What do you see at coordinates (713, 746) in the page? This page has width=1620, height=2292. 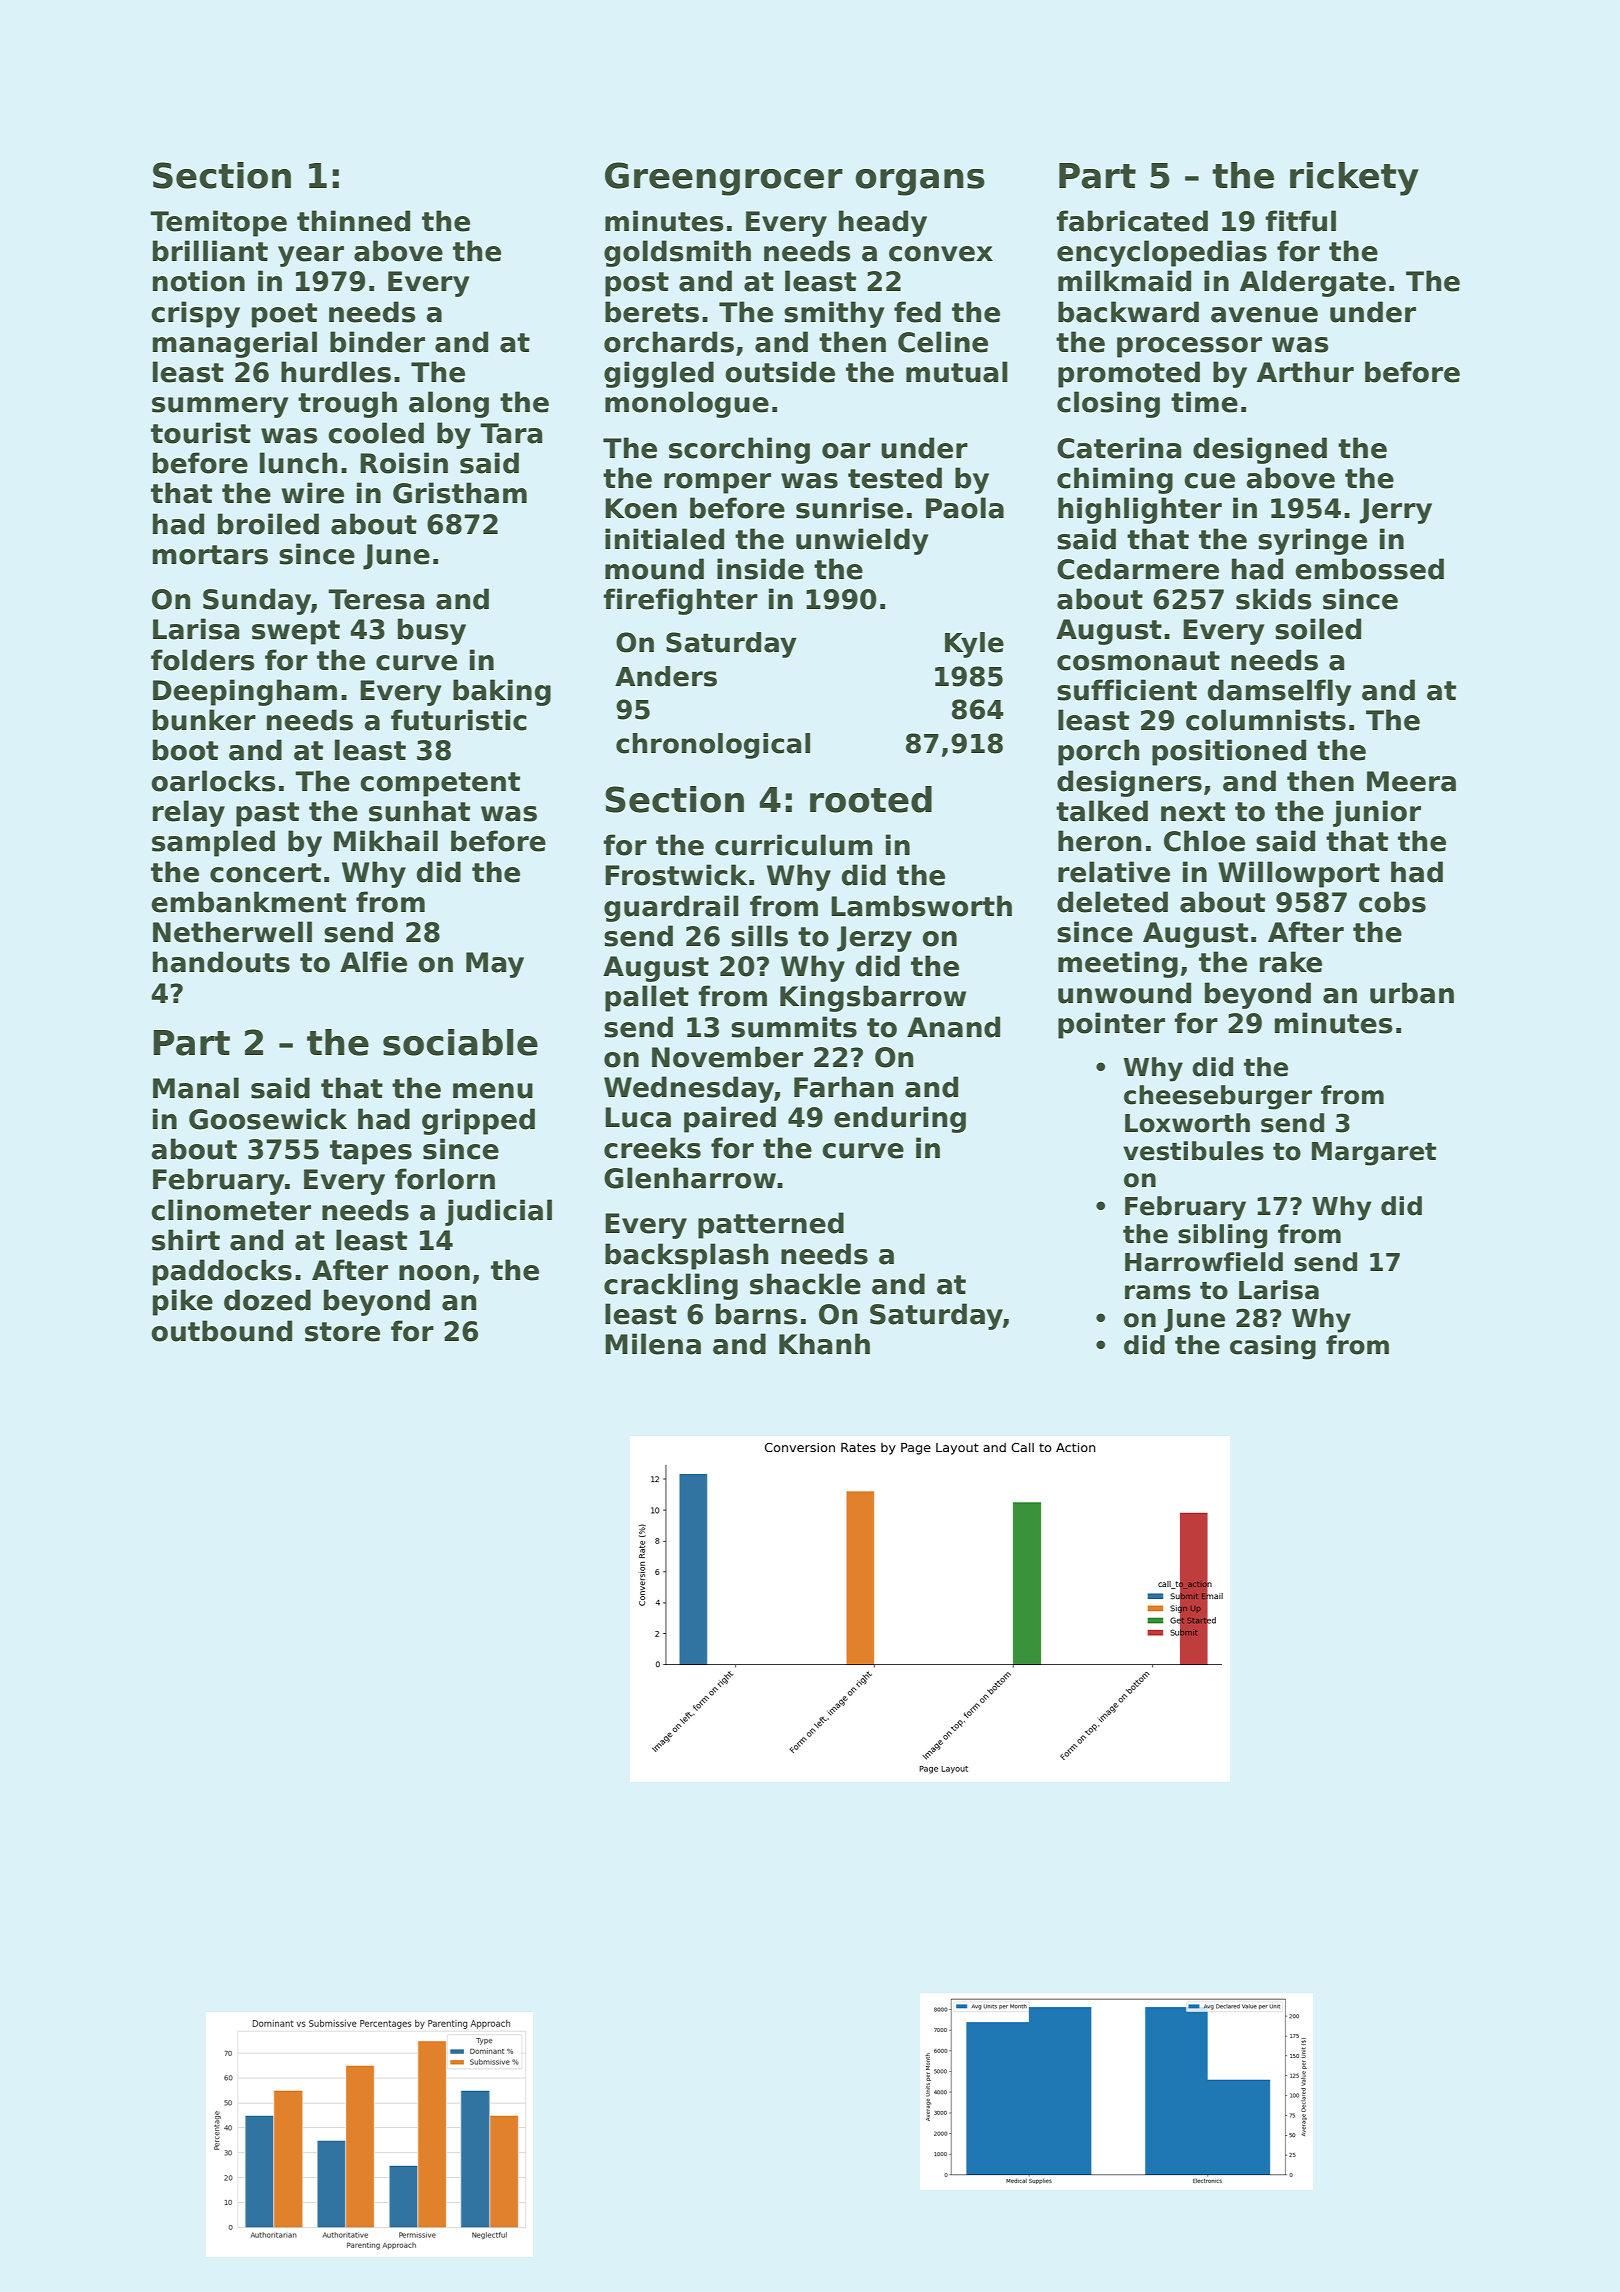 I see `chronological` at bounding box center [713, 746].
